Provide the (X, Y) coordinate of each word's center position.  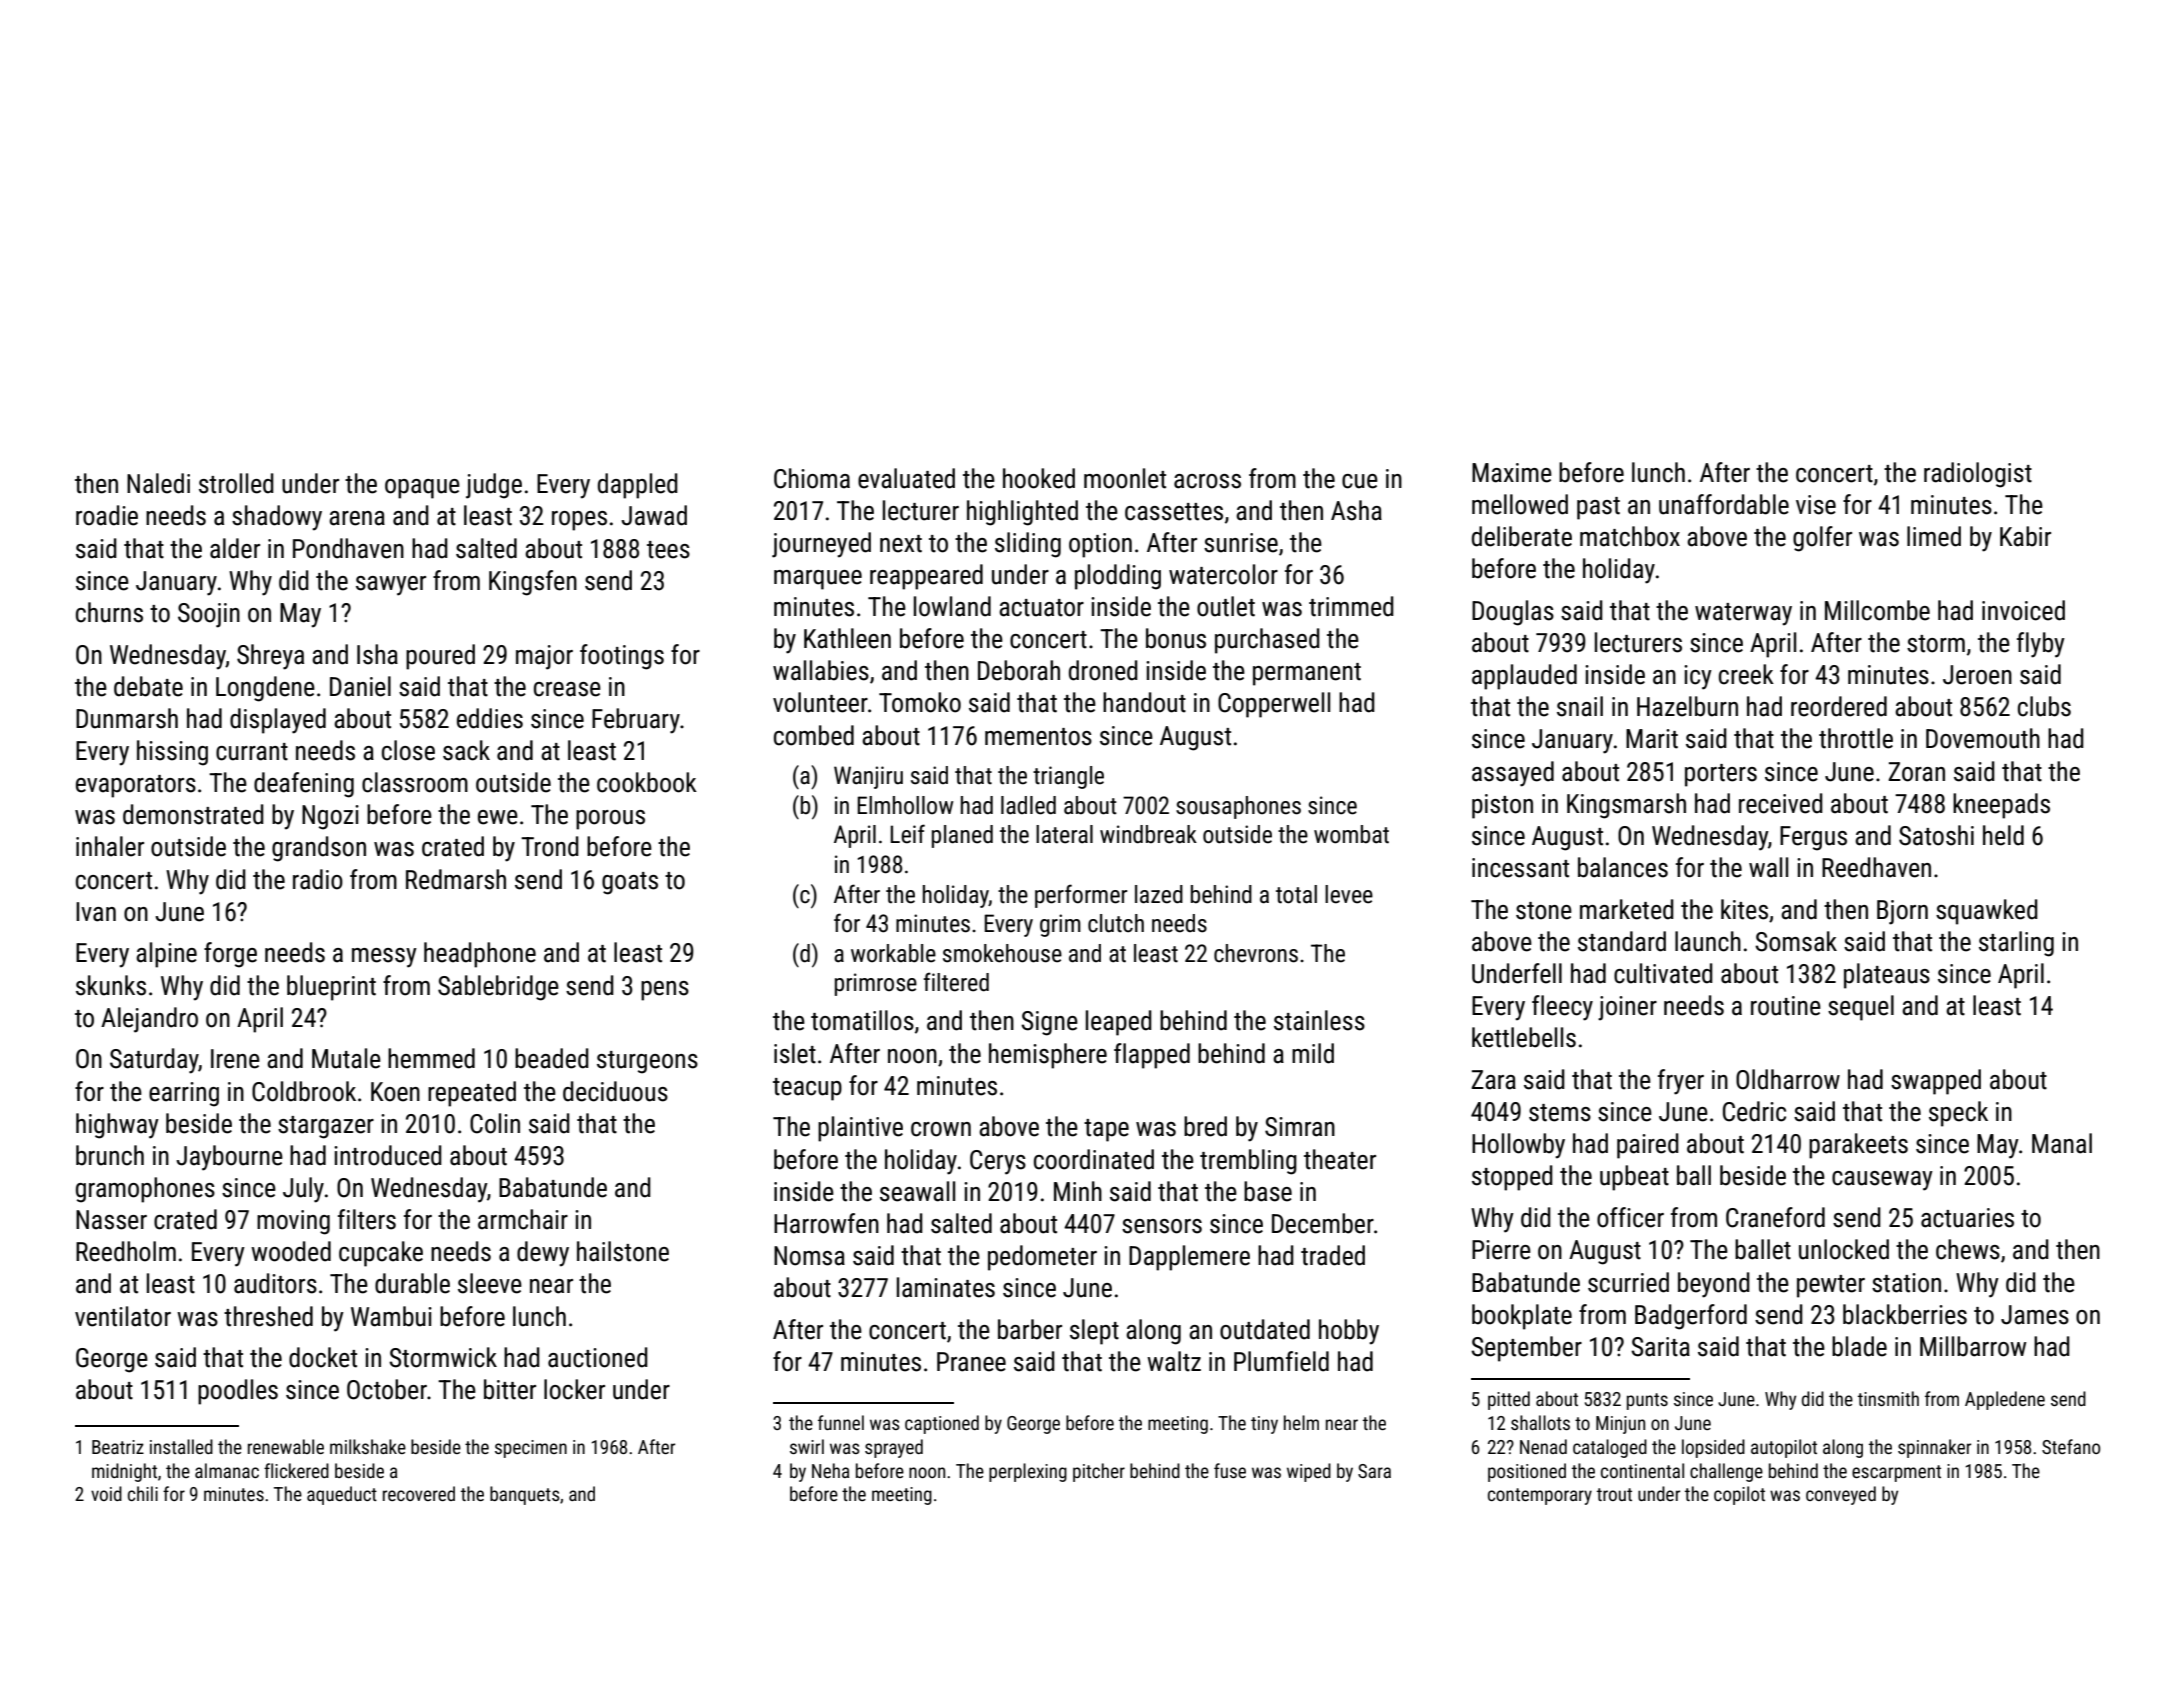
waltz (1174, 1361)
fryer (1681, 1082)
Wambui (391, 1316)
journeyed (821, 545)
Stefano (2071, 1446)
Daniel (360, 686)
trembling (1248, 1162)
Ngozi (330, 817)
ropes (579, 521)
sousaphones (1238, 807)
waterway (1743, 614)
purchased (1267, 641)
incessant (1520, 868)
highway (117, 1126)
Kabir (2025, 536)
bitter (510, 1389)
